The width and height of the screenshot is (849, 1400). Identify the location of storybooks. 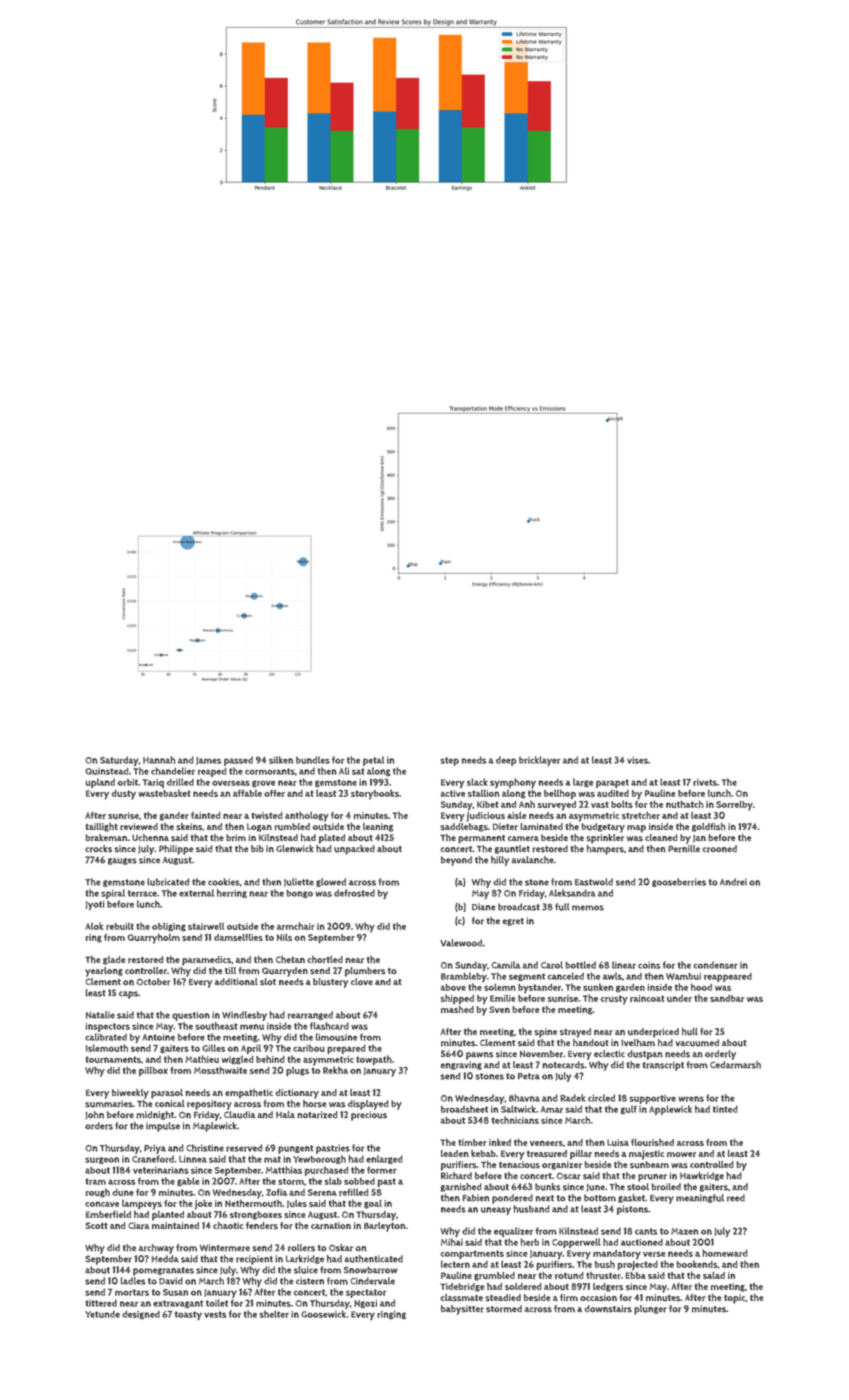
(375, 794).
